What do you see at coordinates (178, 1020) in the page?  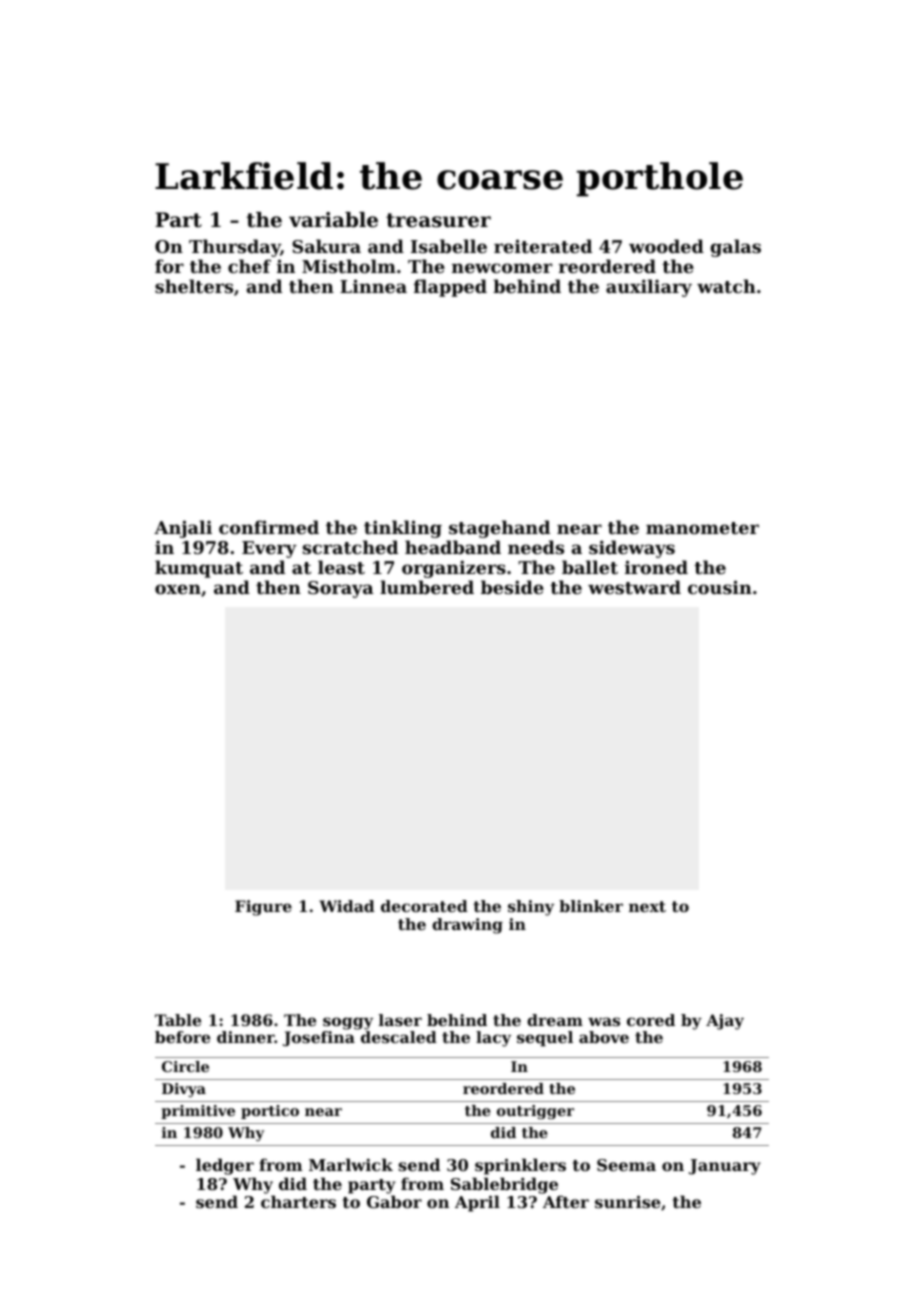 I see `Table` at bounding box center [178, 1020].
